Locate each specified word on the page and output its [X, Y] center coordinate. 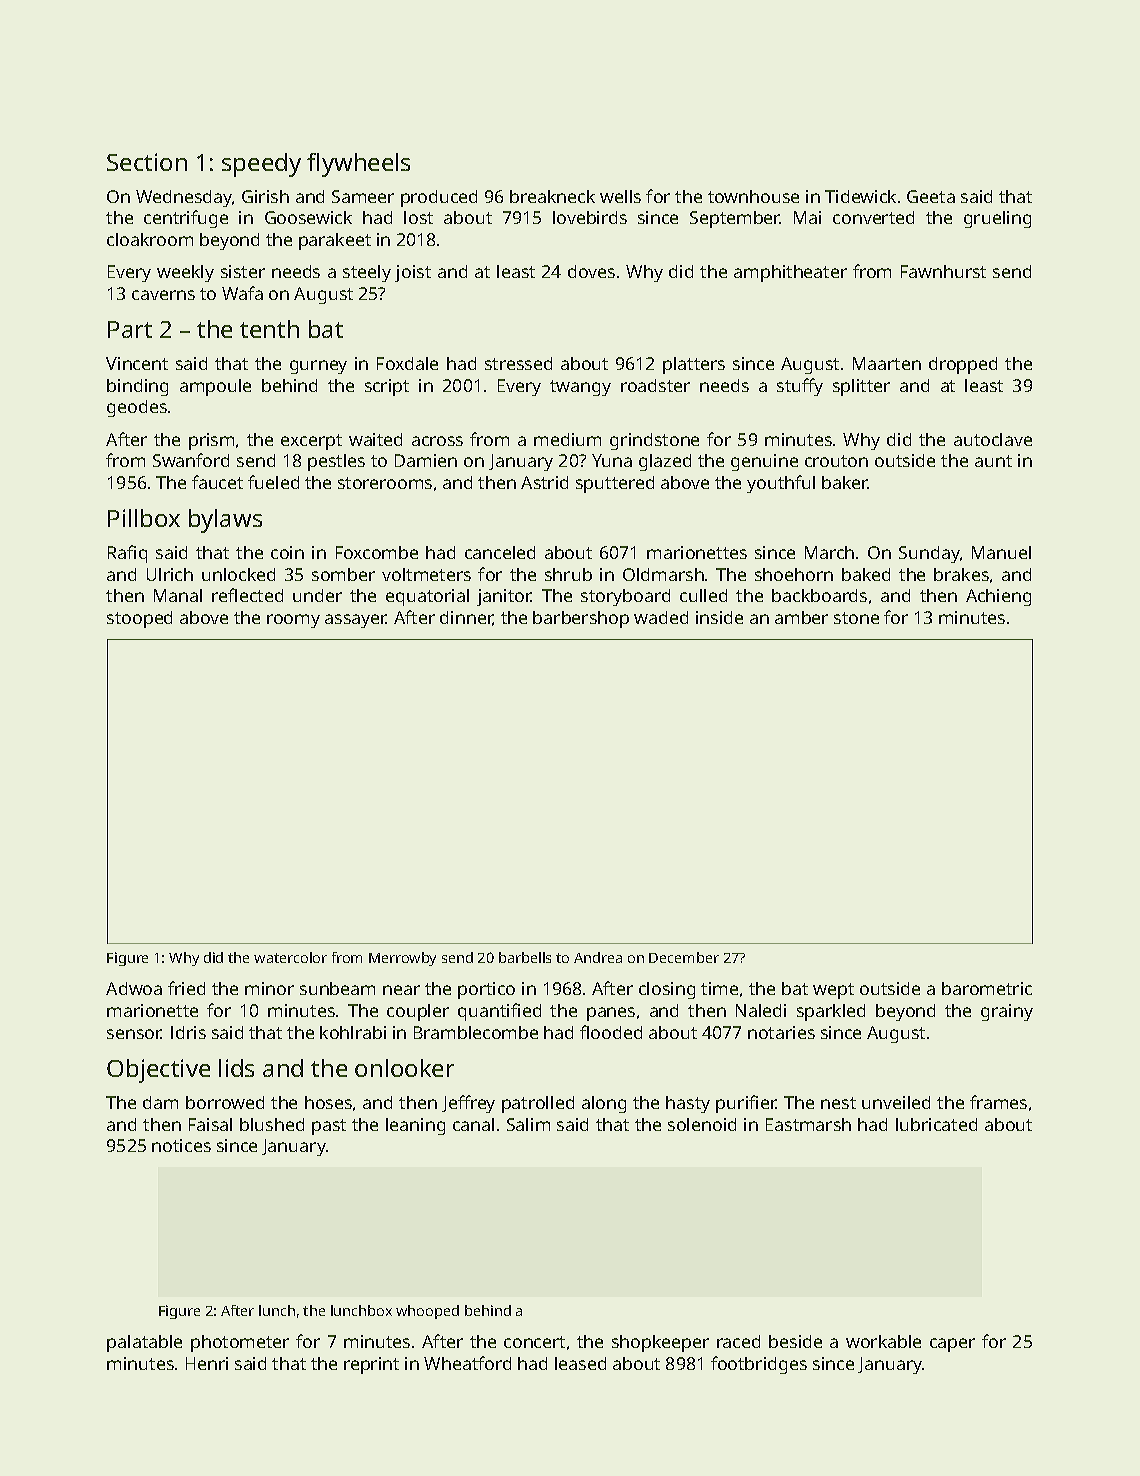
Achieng [998, 597]
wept [833, 991]
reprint [371, 1365]
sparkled [831, 1012]
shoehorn [794, 574]
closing [667, 990]
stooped [139, 619]
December [684, 957]
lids [236, 1068]
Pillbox [144, 518]
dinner [466, 618]
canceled [500, 552]
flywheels [358, 165]
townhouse [753, 196]
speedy [261, 165]
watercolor [290, 957]
